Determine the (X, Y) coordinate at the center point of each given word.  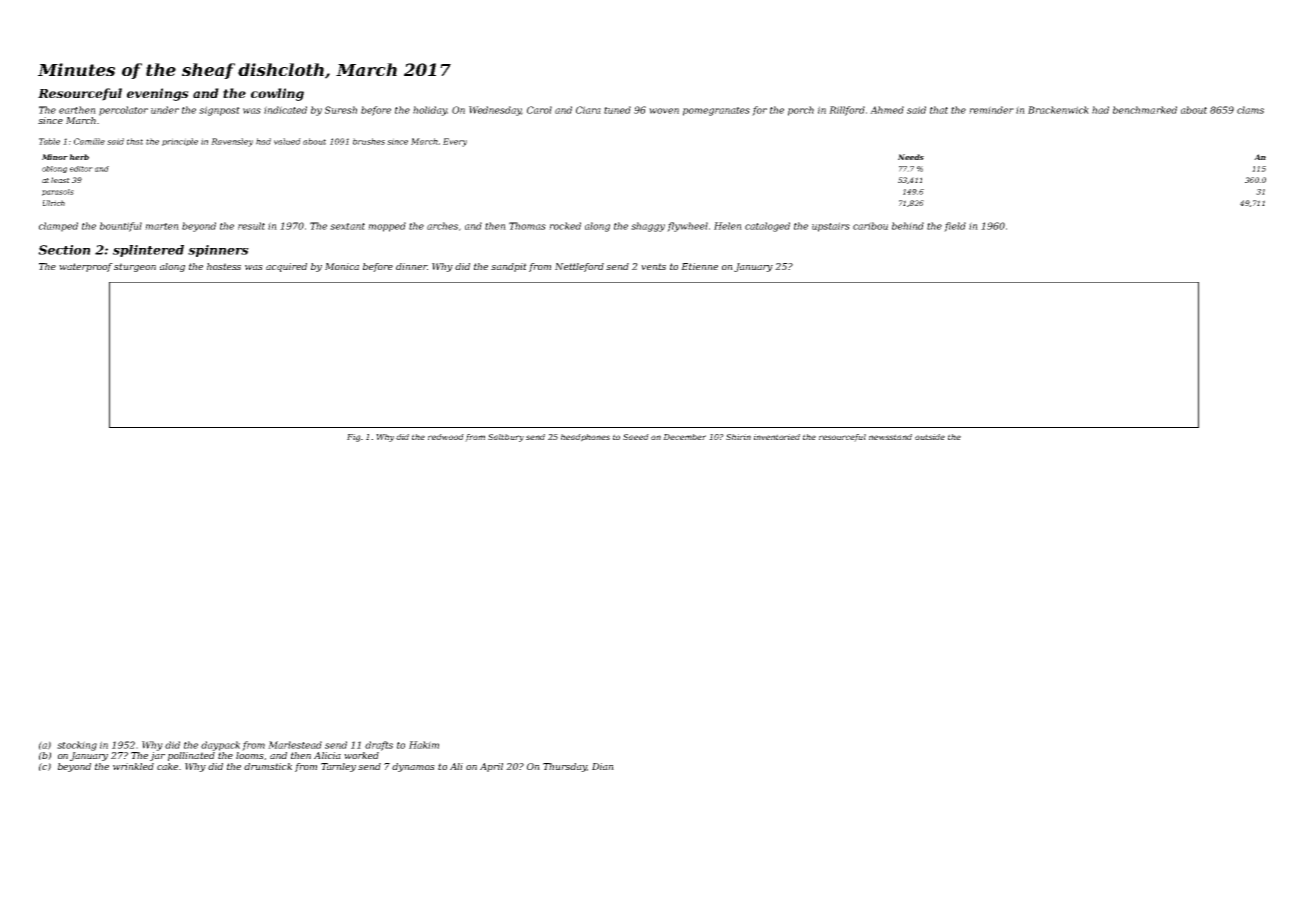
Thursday (565, 767)
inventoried (777, 437)
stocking (77, 746)
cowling (277, 94)
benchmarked (1145, 110)
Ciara (588, 110)
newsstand (890, 437)
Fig (354, 438)
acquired (286, 267)
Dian (603, 766)
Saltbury (506, 438)
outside (930, 437)
